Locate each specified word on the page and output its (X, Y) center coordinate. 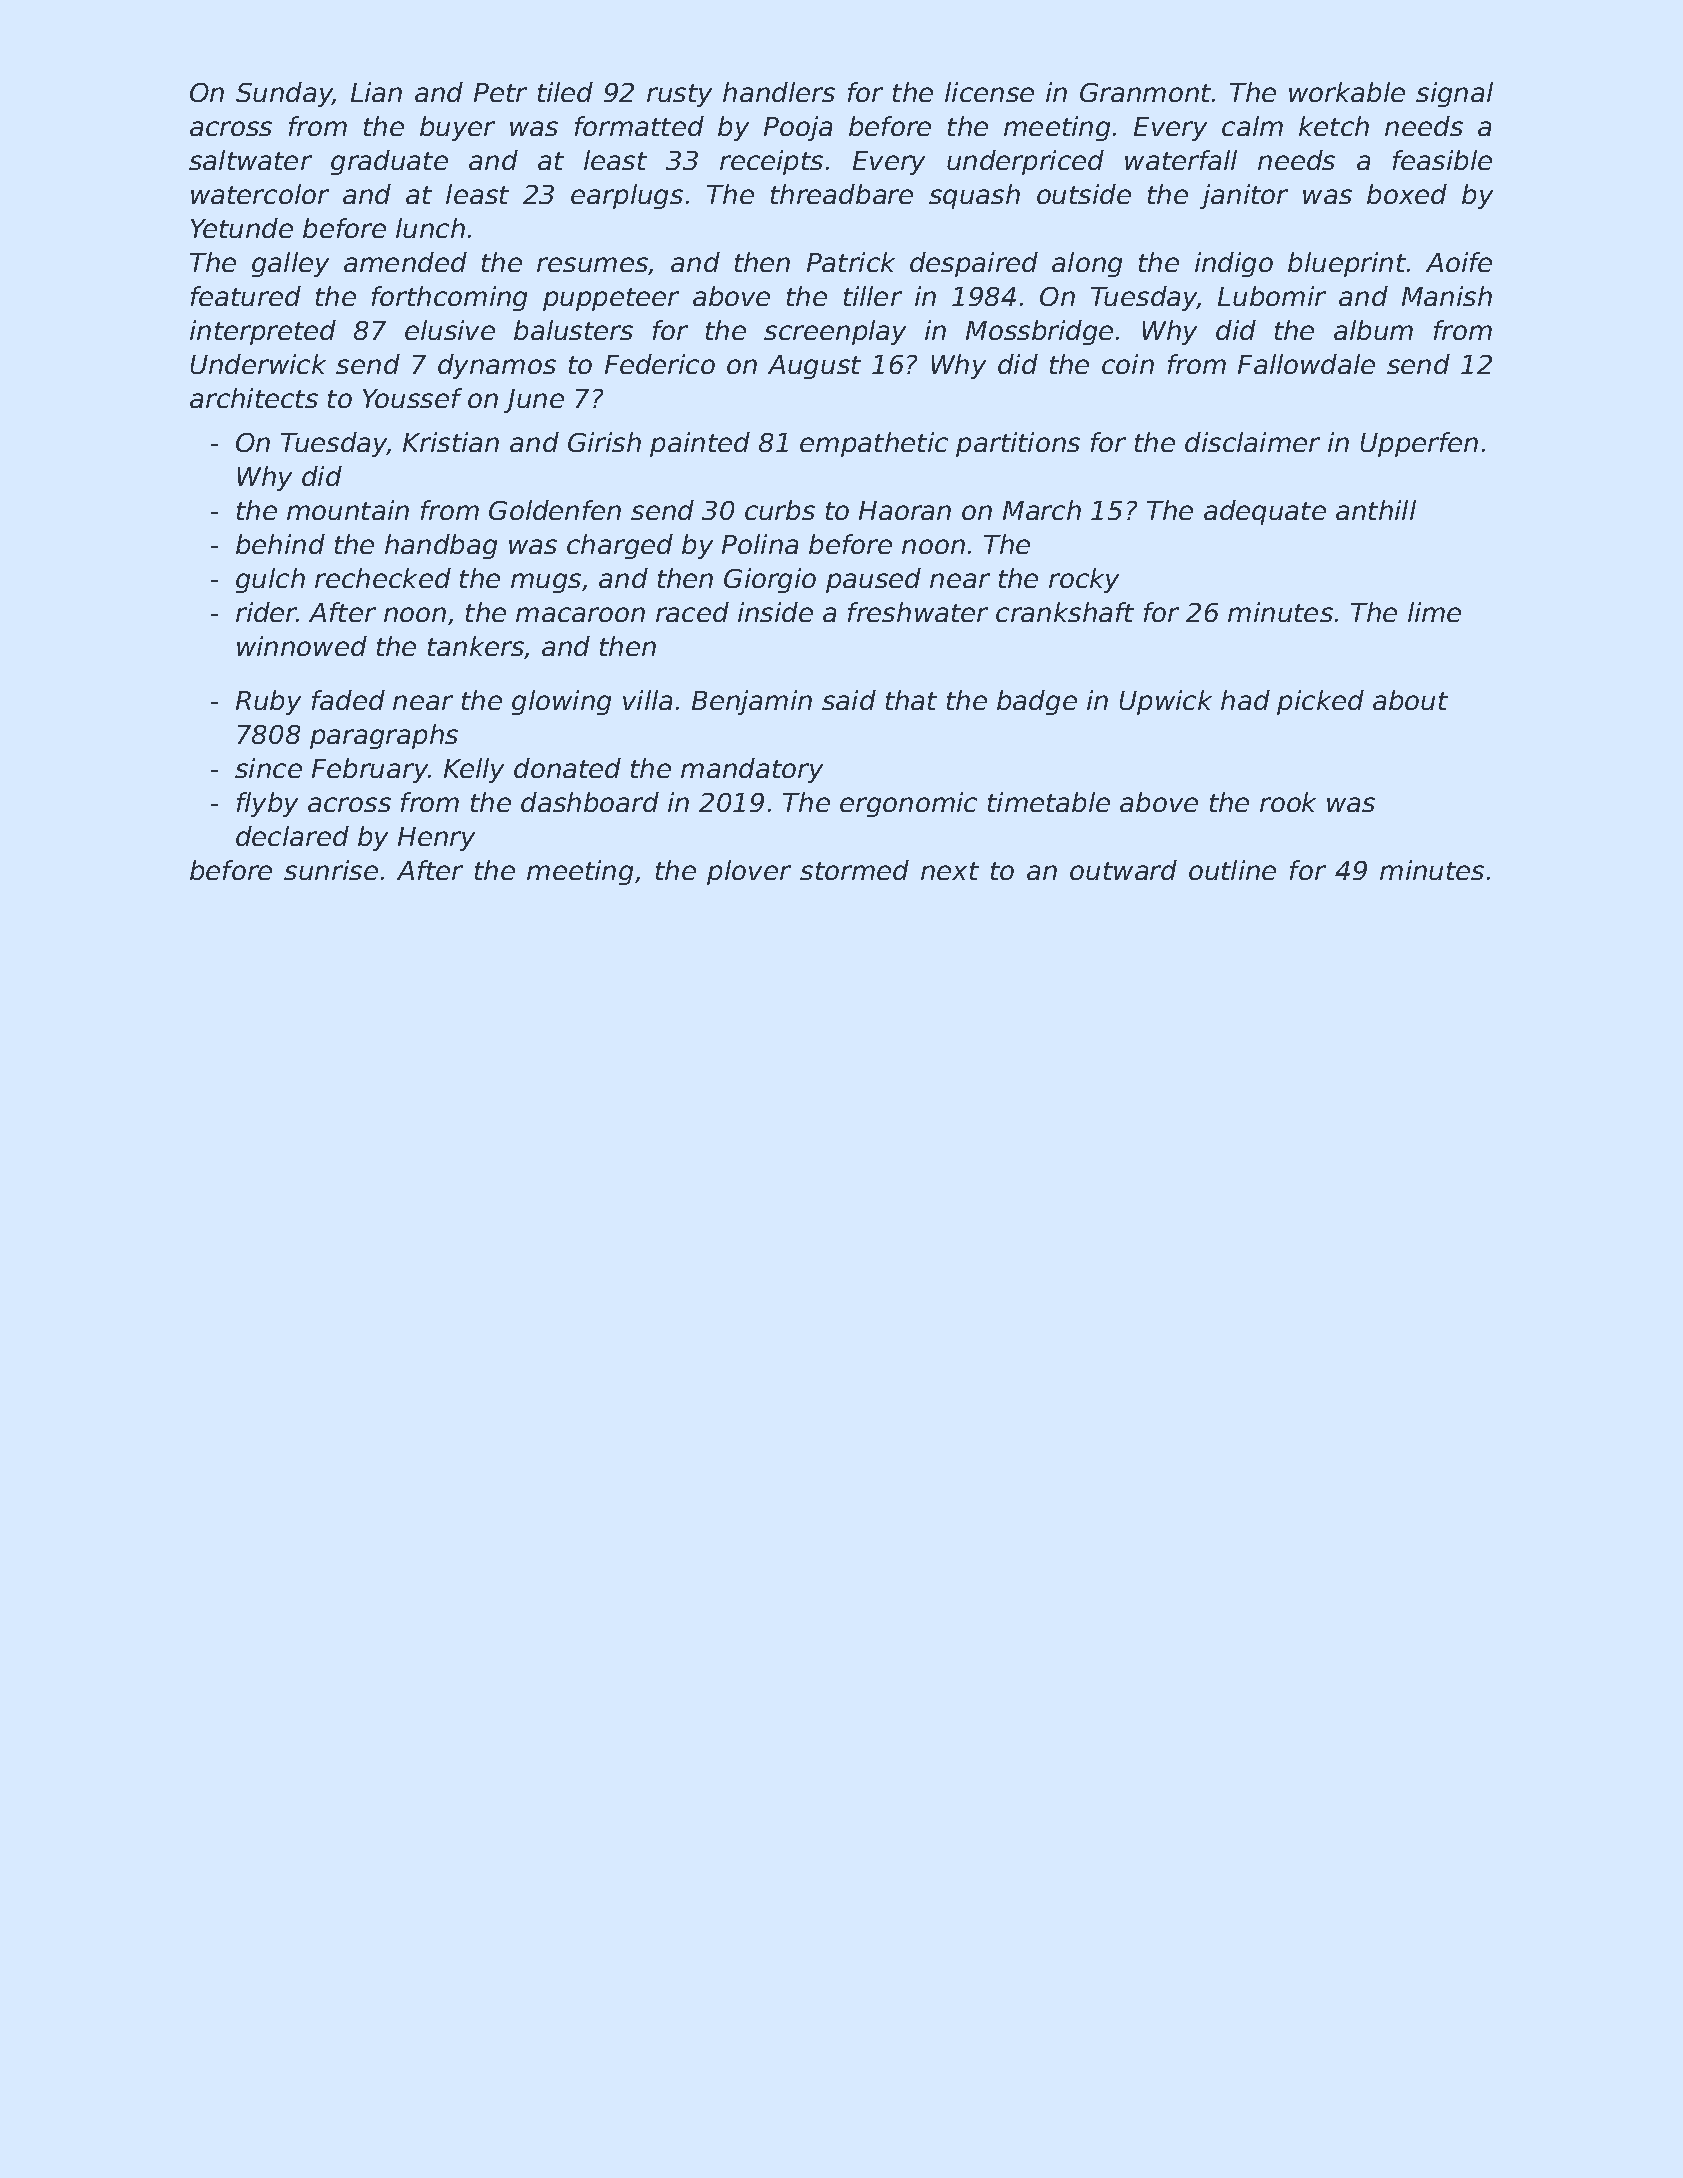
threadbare (842, 194)
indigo (1234, 264)
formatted (639, 126)
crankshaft (1065, 612)
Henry (436, 839)
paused (873, 580)
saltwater (250, 160)
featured (246, 296)
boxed (1407, 194)
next (950, 871)
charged (620, 546)
